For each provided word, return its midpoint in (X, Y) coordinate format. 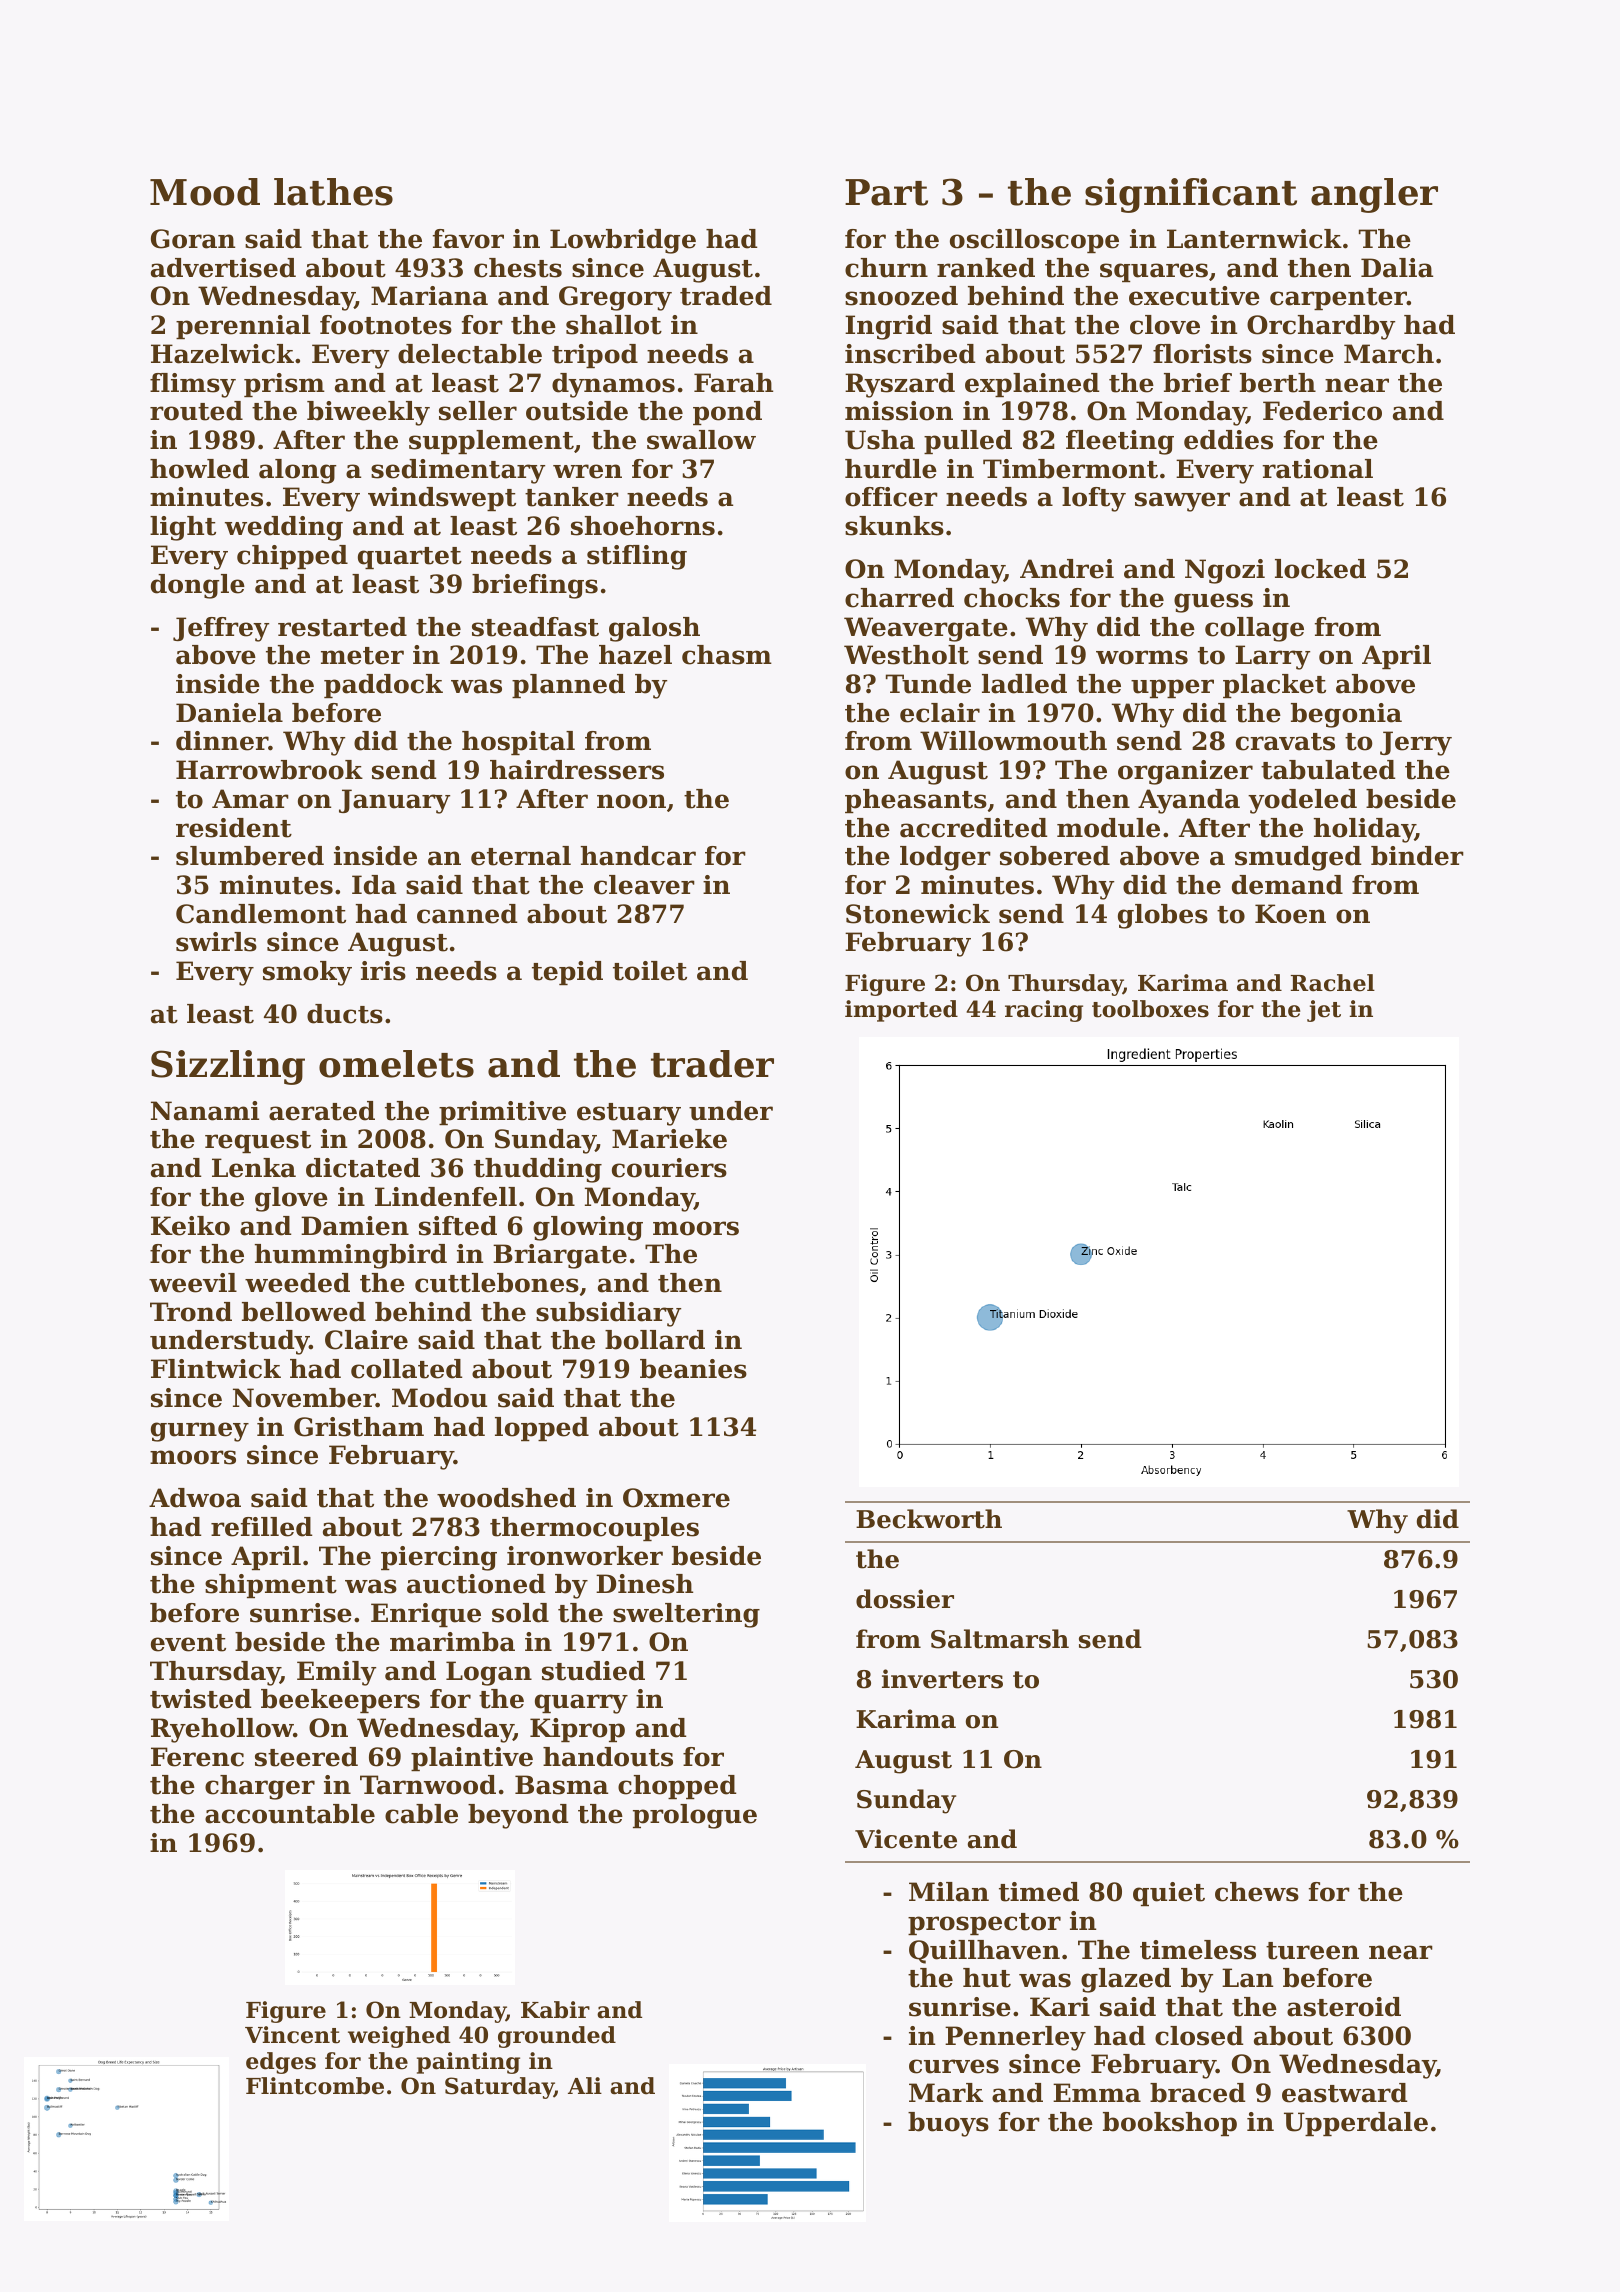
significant (1191, 195)
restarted (342, 627)
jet (1324, 1011)
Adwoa (195, 1498)
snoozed (901, 296)
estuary (629, 1114)
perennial (243, 327)
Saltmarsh (1000, 1639)
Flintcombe (315, 2086)
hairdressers (577, 770)
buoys (948, 2124)
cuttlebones (497, 1283)
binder (1417, 856)
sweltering (686, 1615)
